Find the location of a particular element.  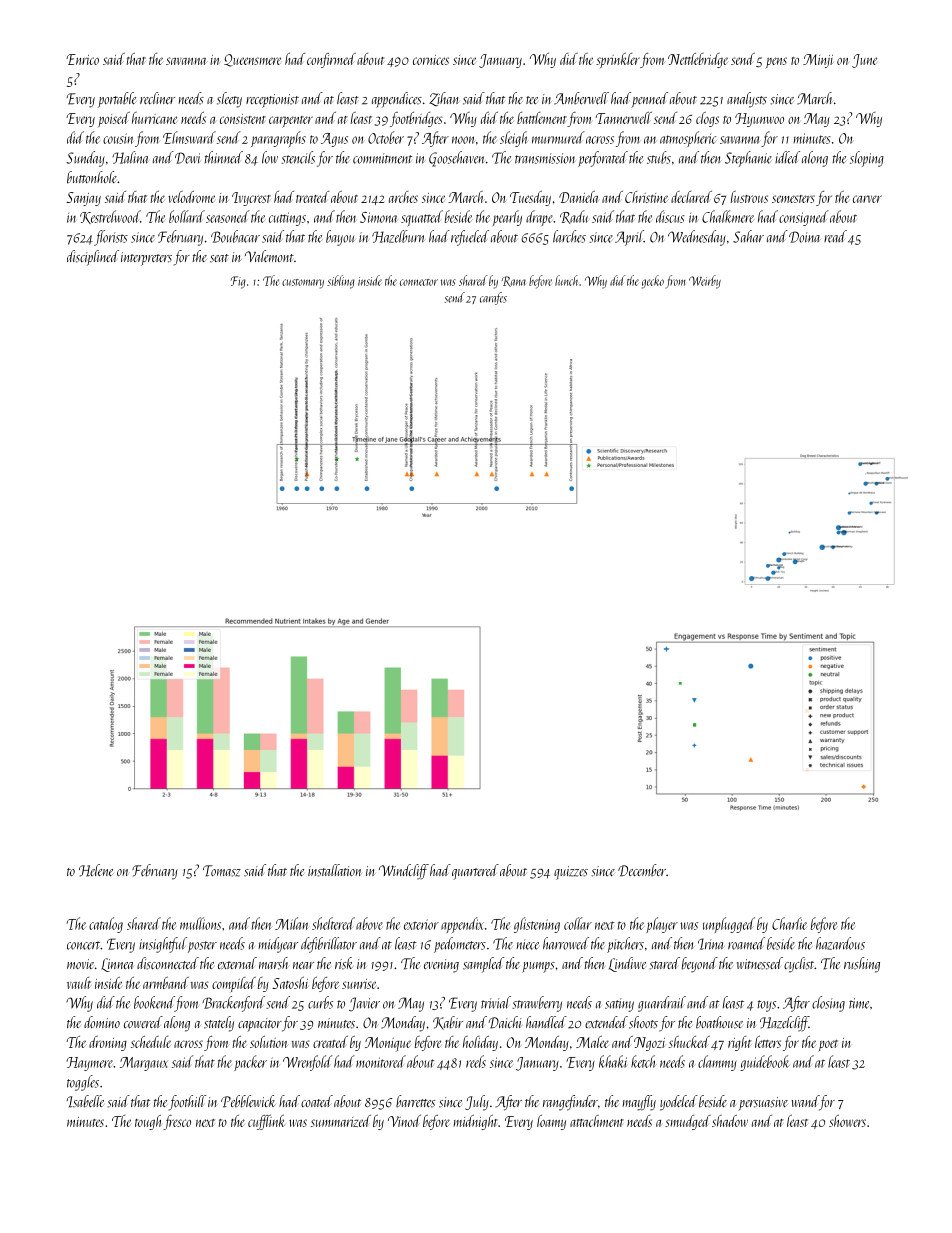

catalog is located at coordinates (106, 925).
